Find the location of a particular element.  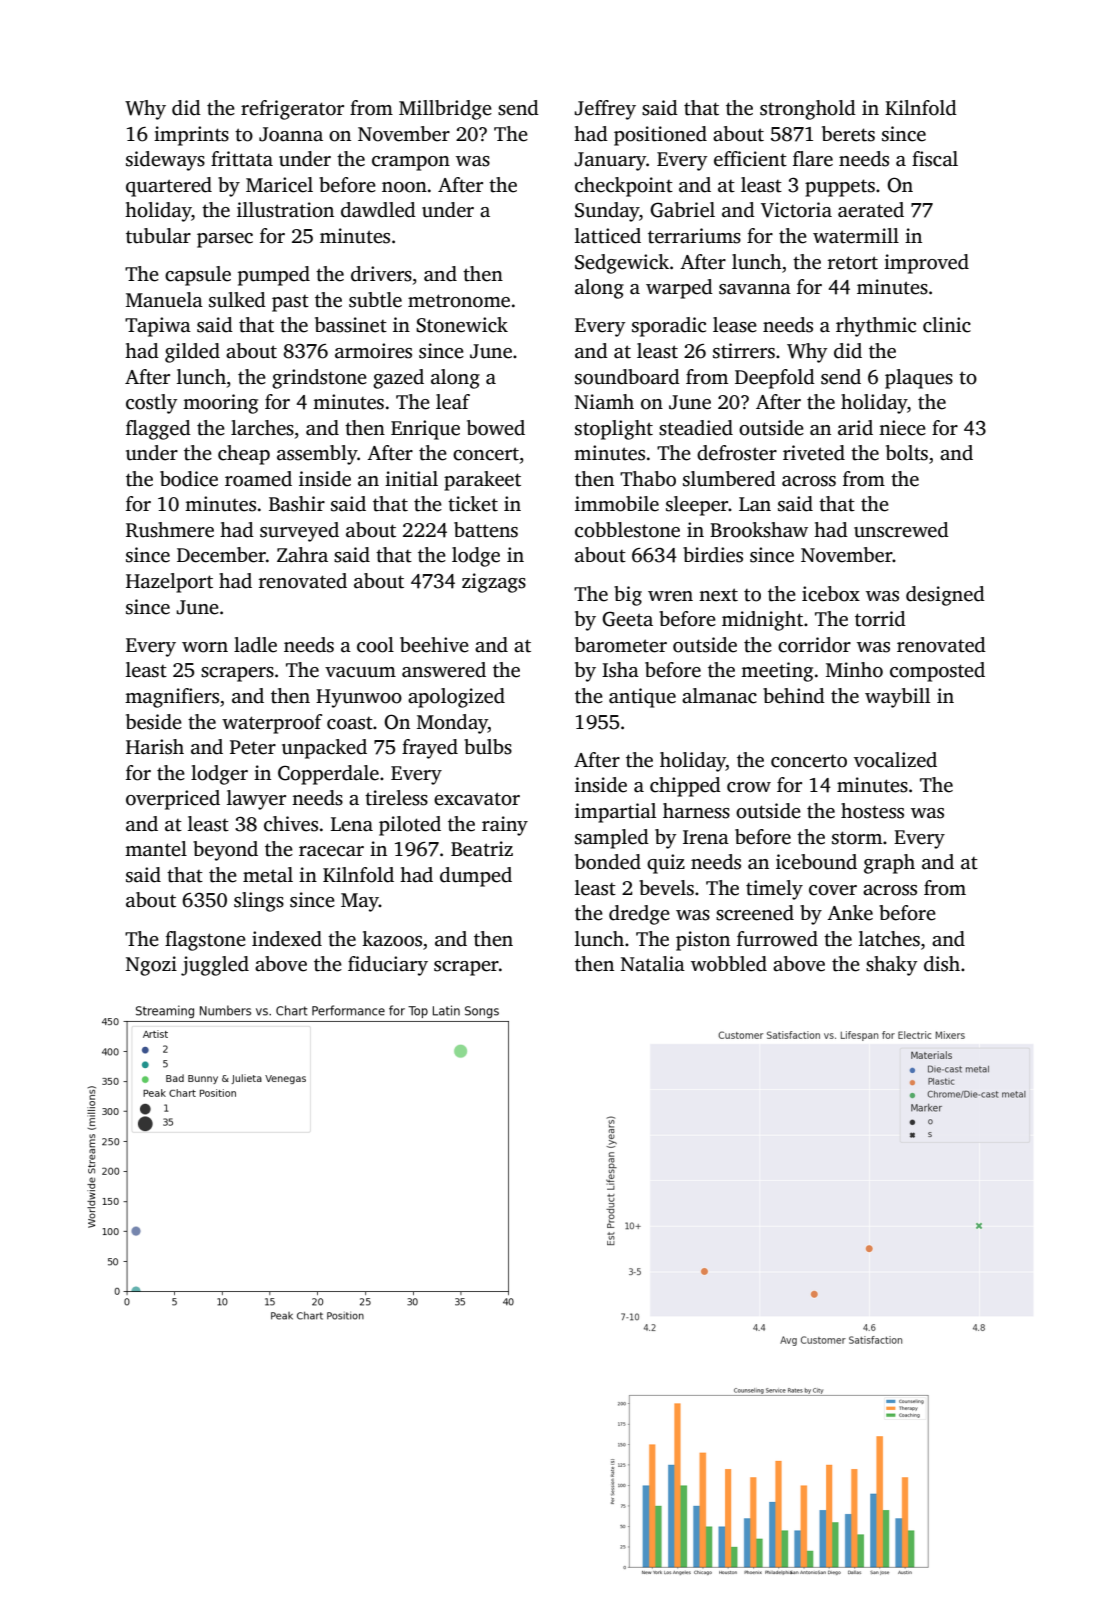

screened is located at coordinates (755, 913).
